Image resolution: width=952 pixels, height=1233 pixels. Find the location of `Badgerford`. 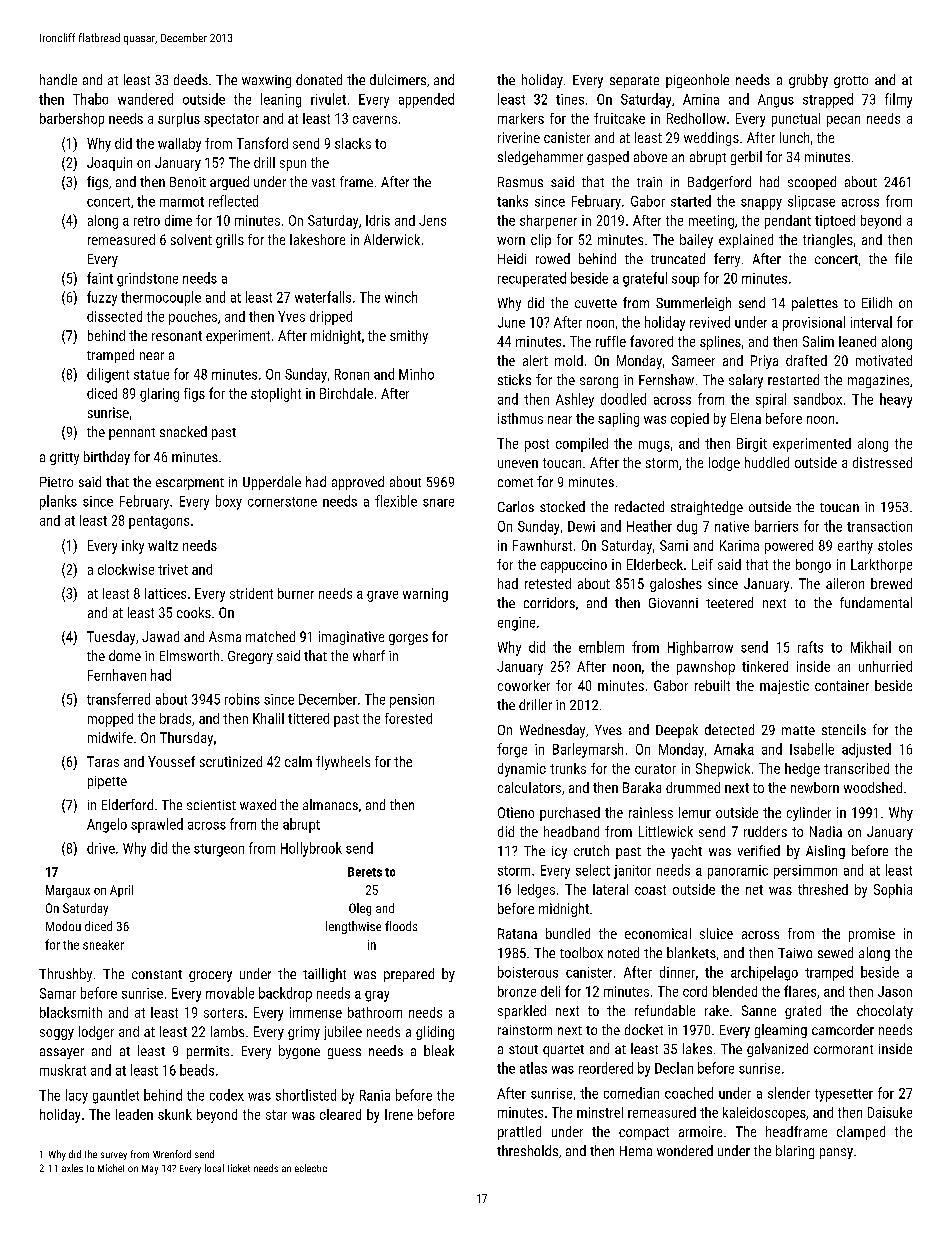

Badgerford is located at coordinates (719, 183).
